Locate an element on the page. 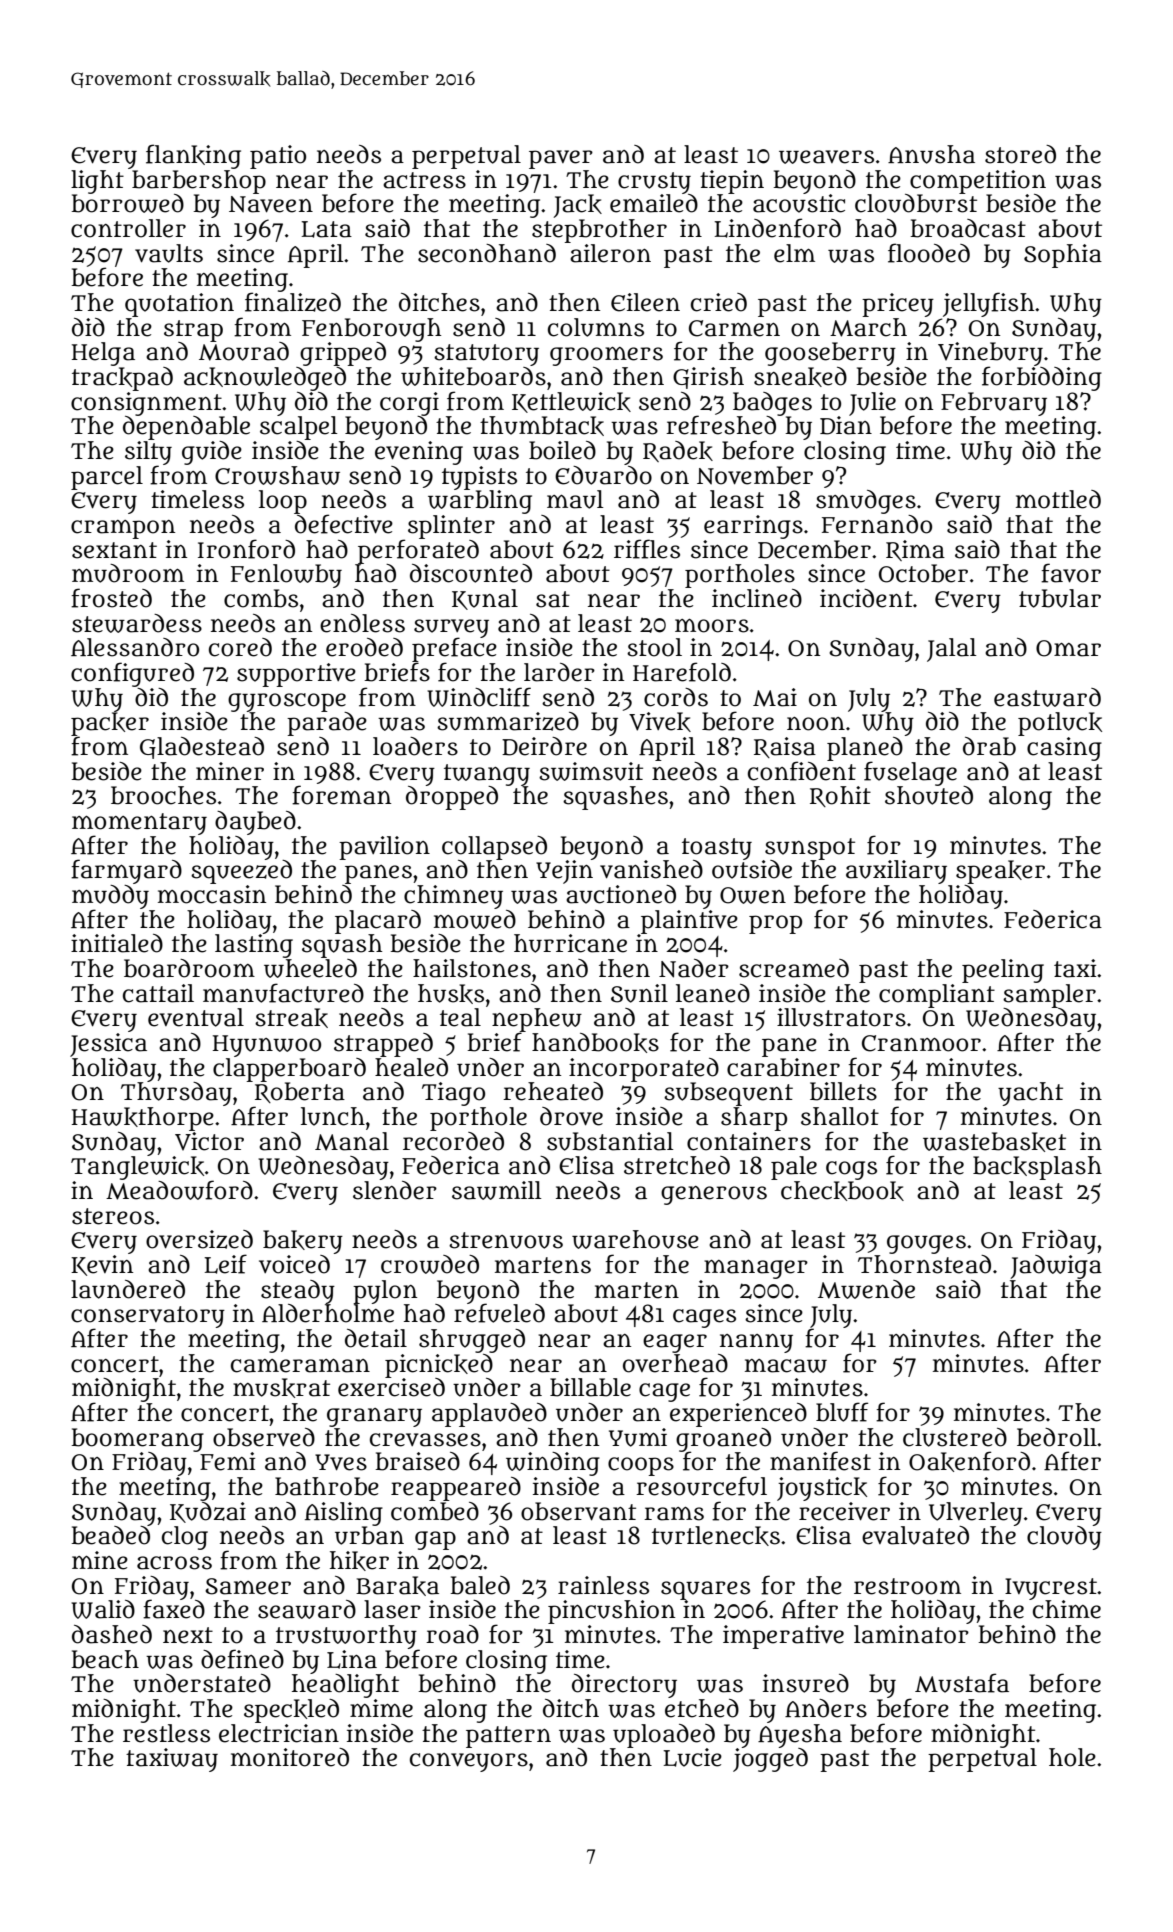  yacht is located at coordinates (1030, 1094).
